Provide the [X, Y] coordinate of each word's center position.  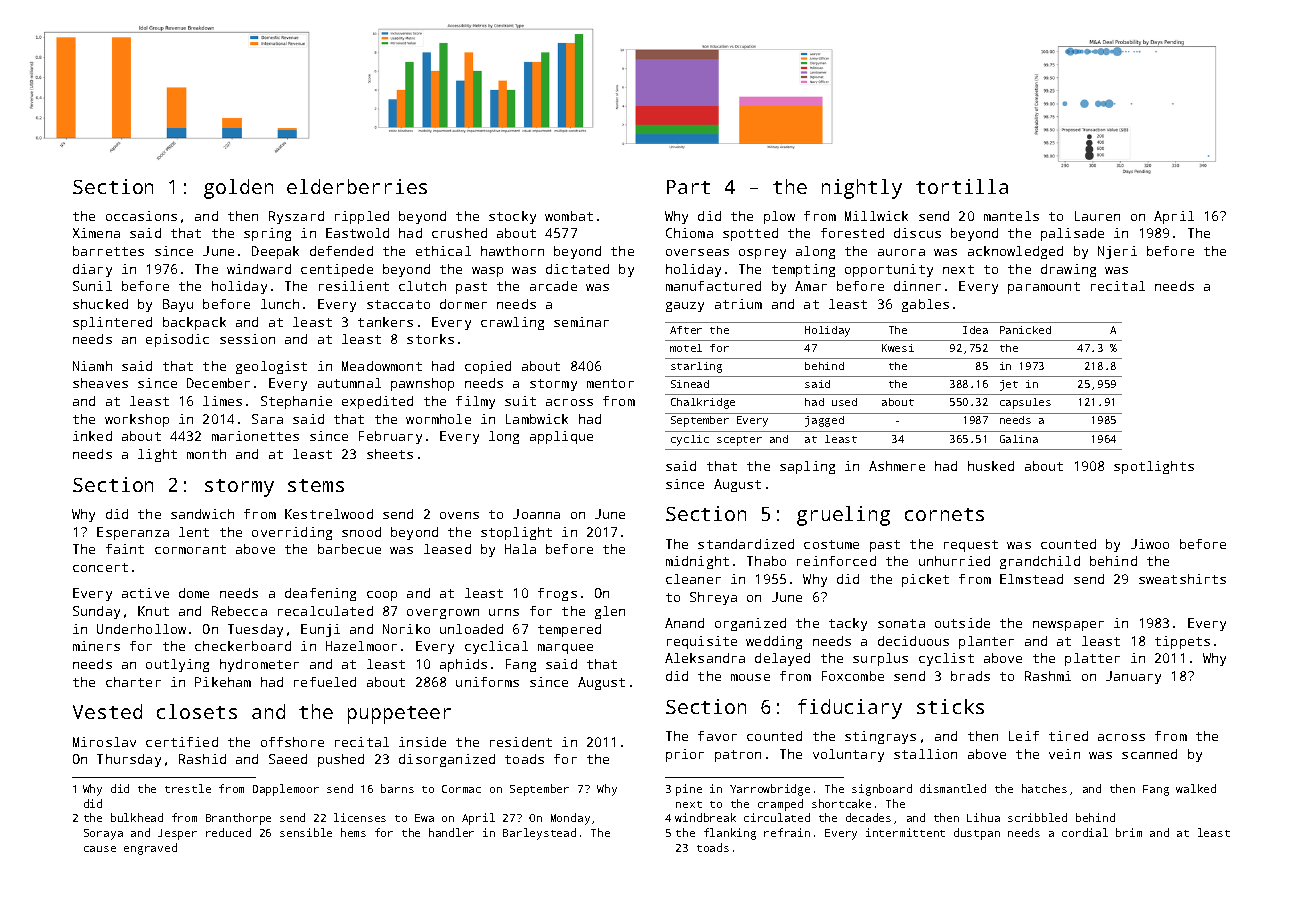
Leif [1024, 736]
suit [520, 401]
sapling [807, 467]
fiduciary [850, 709]
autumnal [349, 383]
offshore [292, 742]
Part [688, 187]
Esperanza [133, 533]
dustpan [977, 834]
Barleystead [539, 834]
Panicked [1025, 330]
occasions [141, 216]
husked [991, 466]
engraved [150, 849]
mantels [1011, 216]
